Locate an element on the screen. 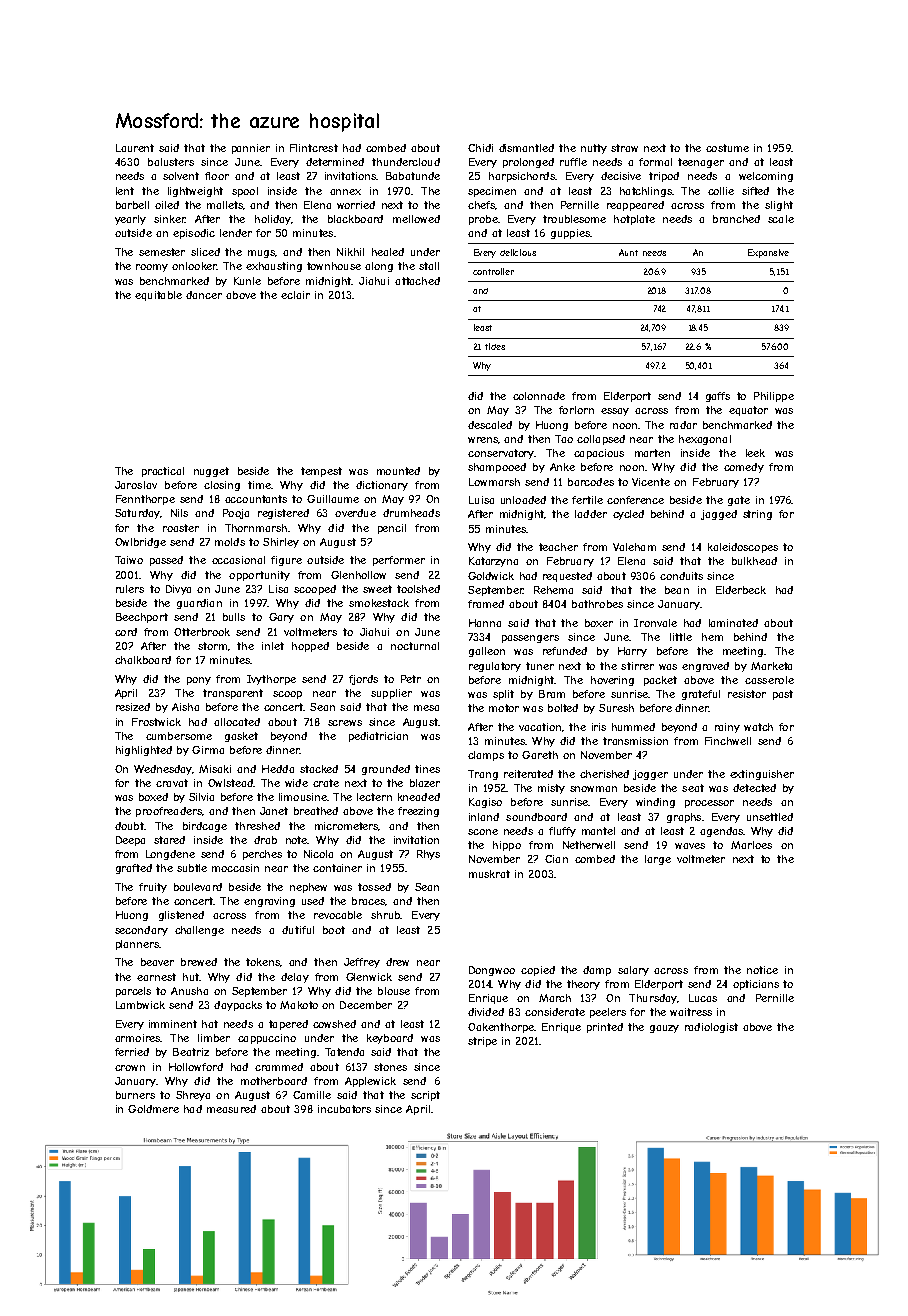 The height and width of the screenshot is (1316, 908). gaffs is located at coordinates (718, 397).
